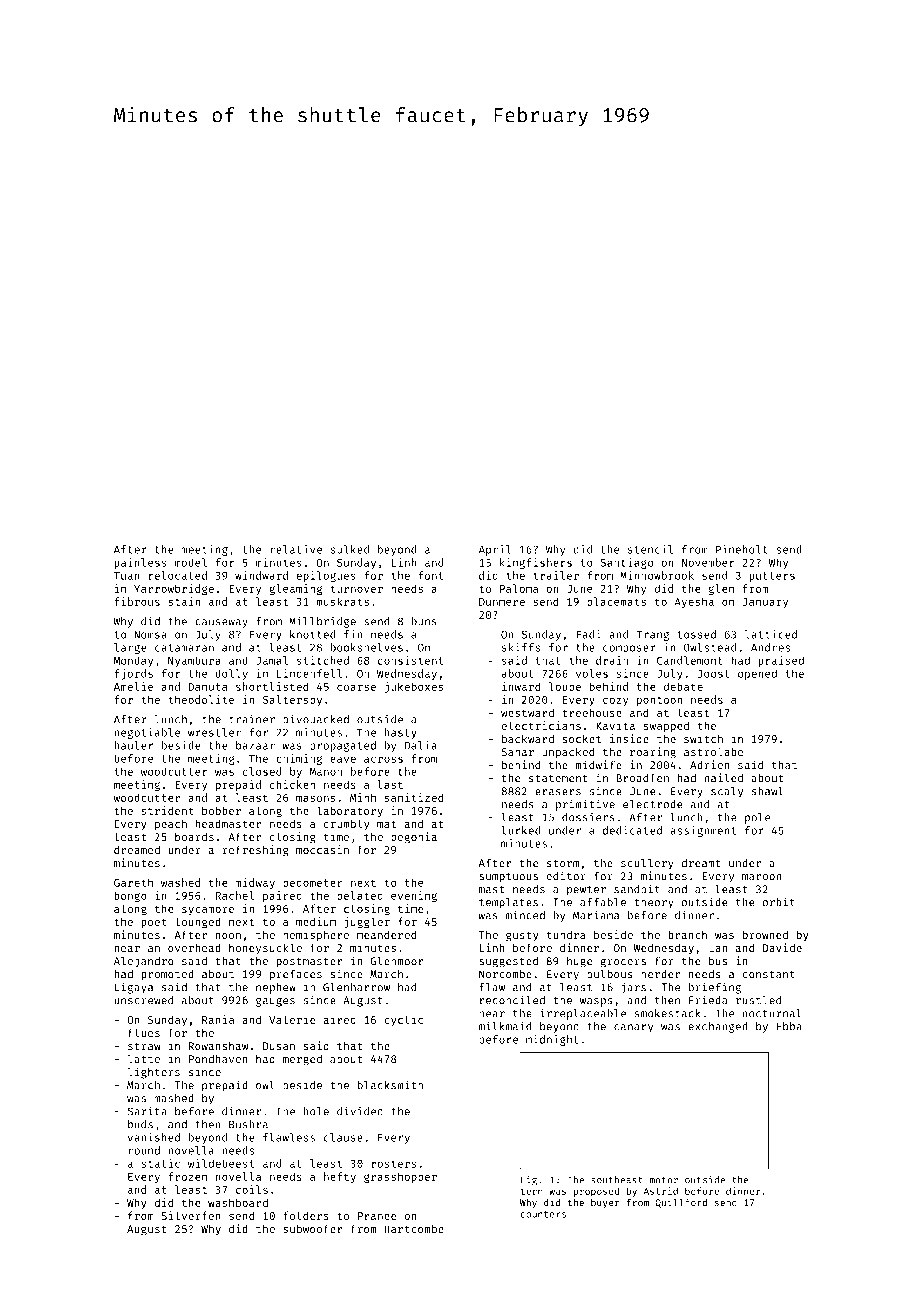 The width and height of the page is (924, 1308). I want to click on storm, so click(563, 863).
